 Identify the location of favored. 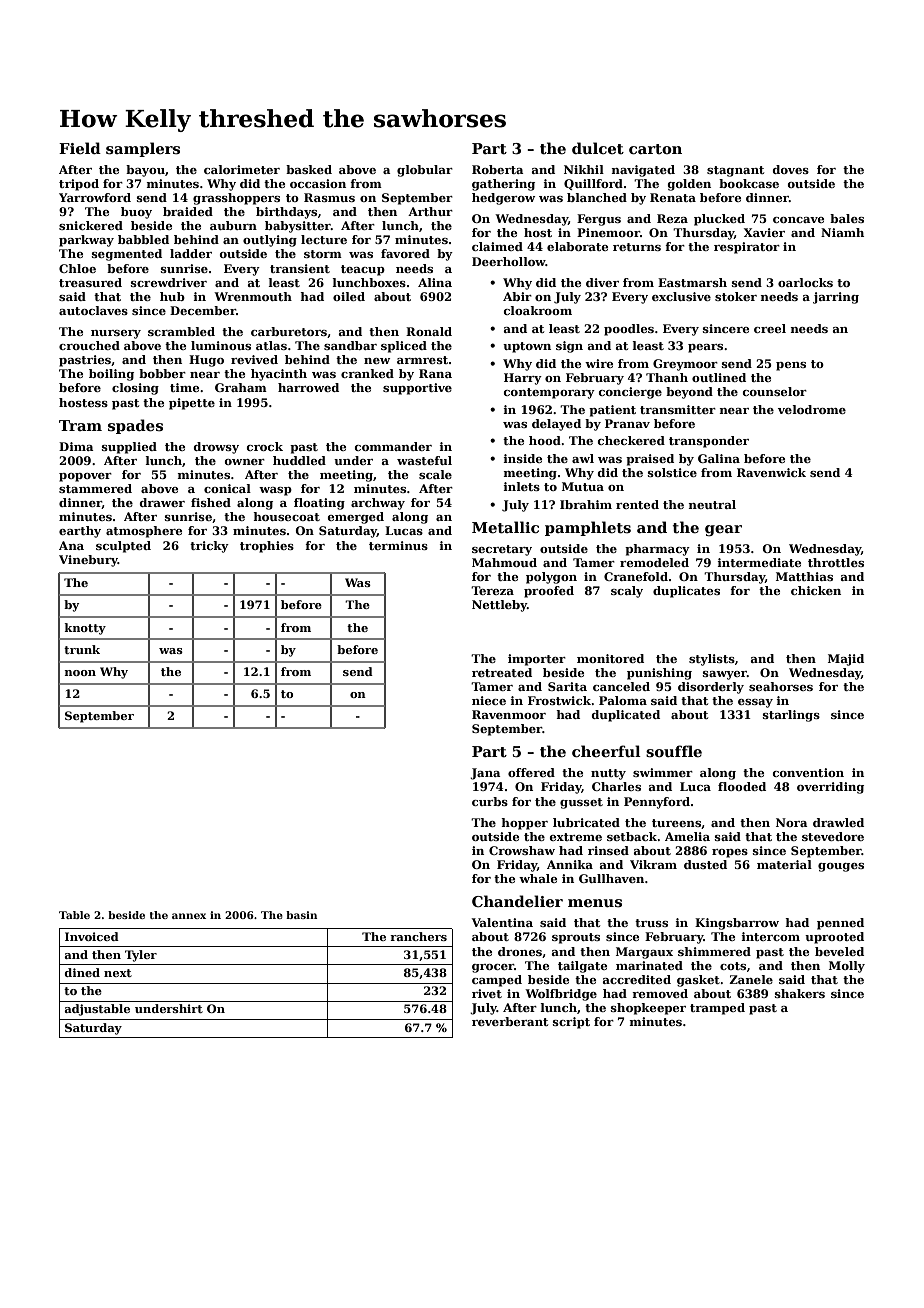
(405, 253).
